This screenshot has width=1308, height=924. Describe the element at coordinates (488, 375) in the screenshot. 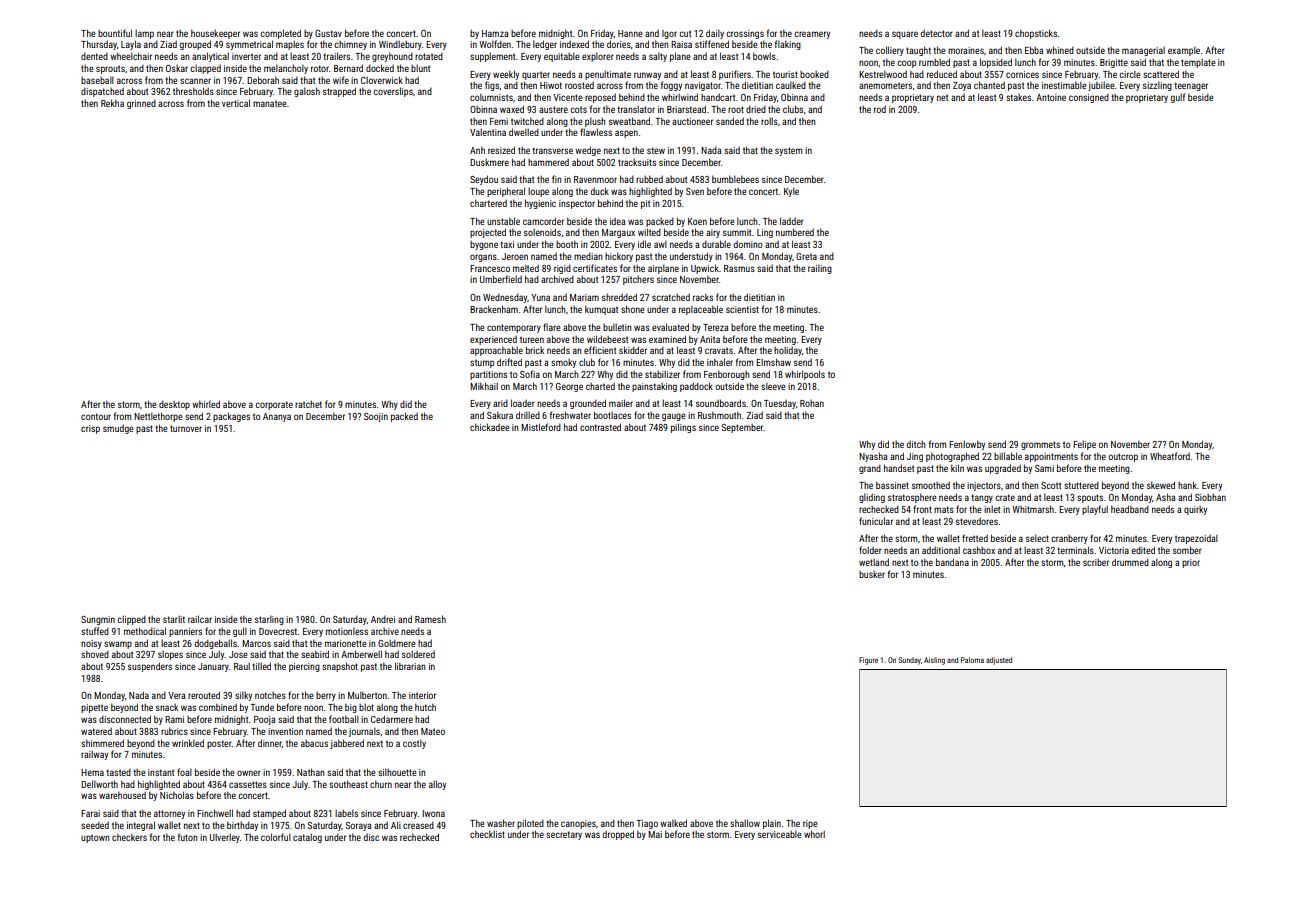

I see `partitions` at that location.
